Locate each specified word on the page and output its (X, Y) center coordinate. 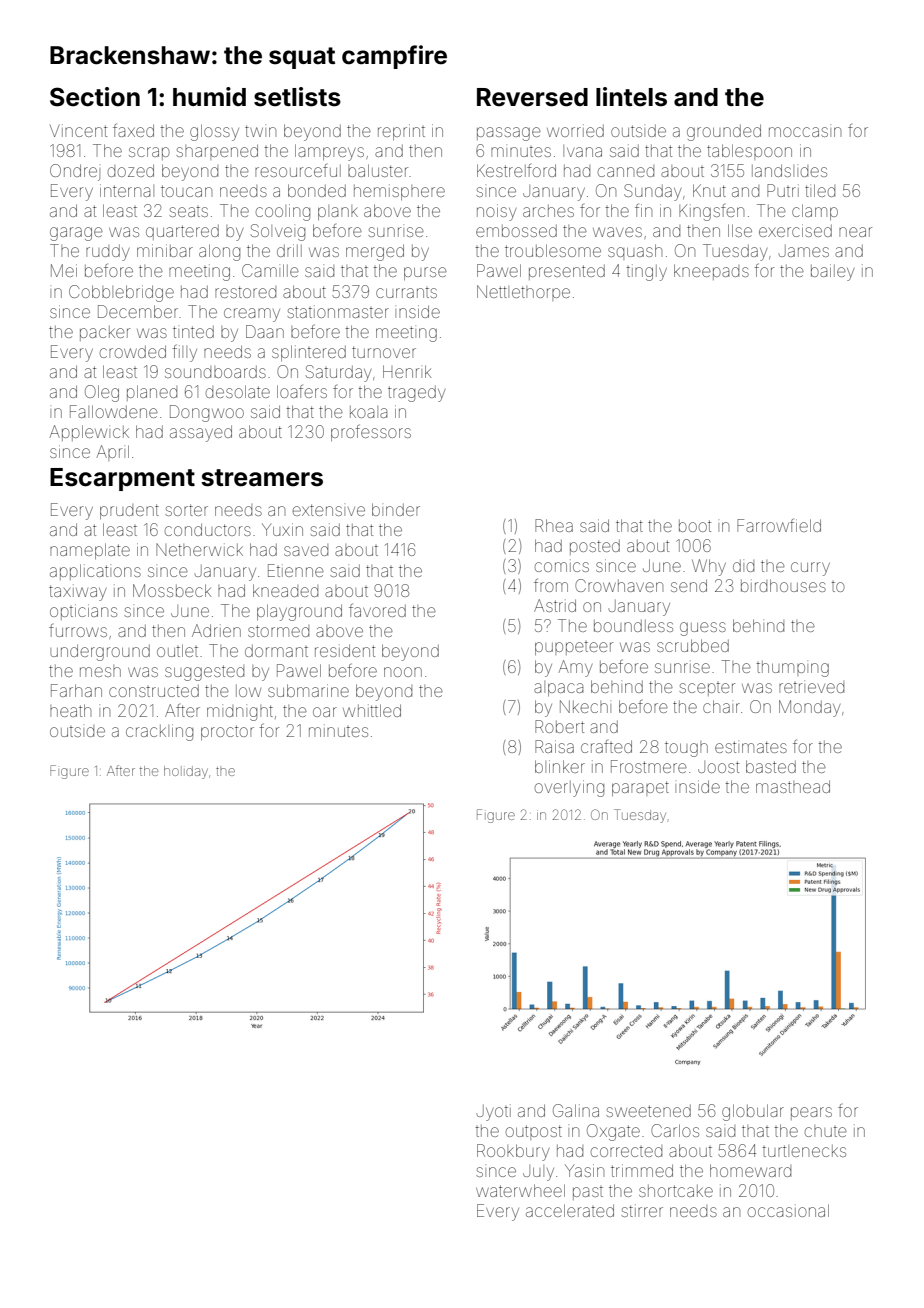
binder (396, 509)
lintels (631, 97)
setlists (297, 97)
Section (95, 97)
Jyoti (494, 1112)
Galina (576, 1110)
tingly (646, 272)
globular (753, 1112)
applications (95, 572)
